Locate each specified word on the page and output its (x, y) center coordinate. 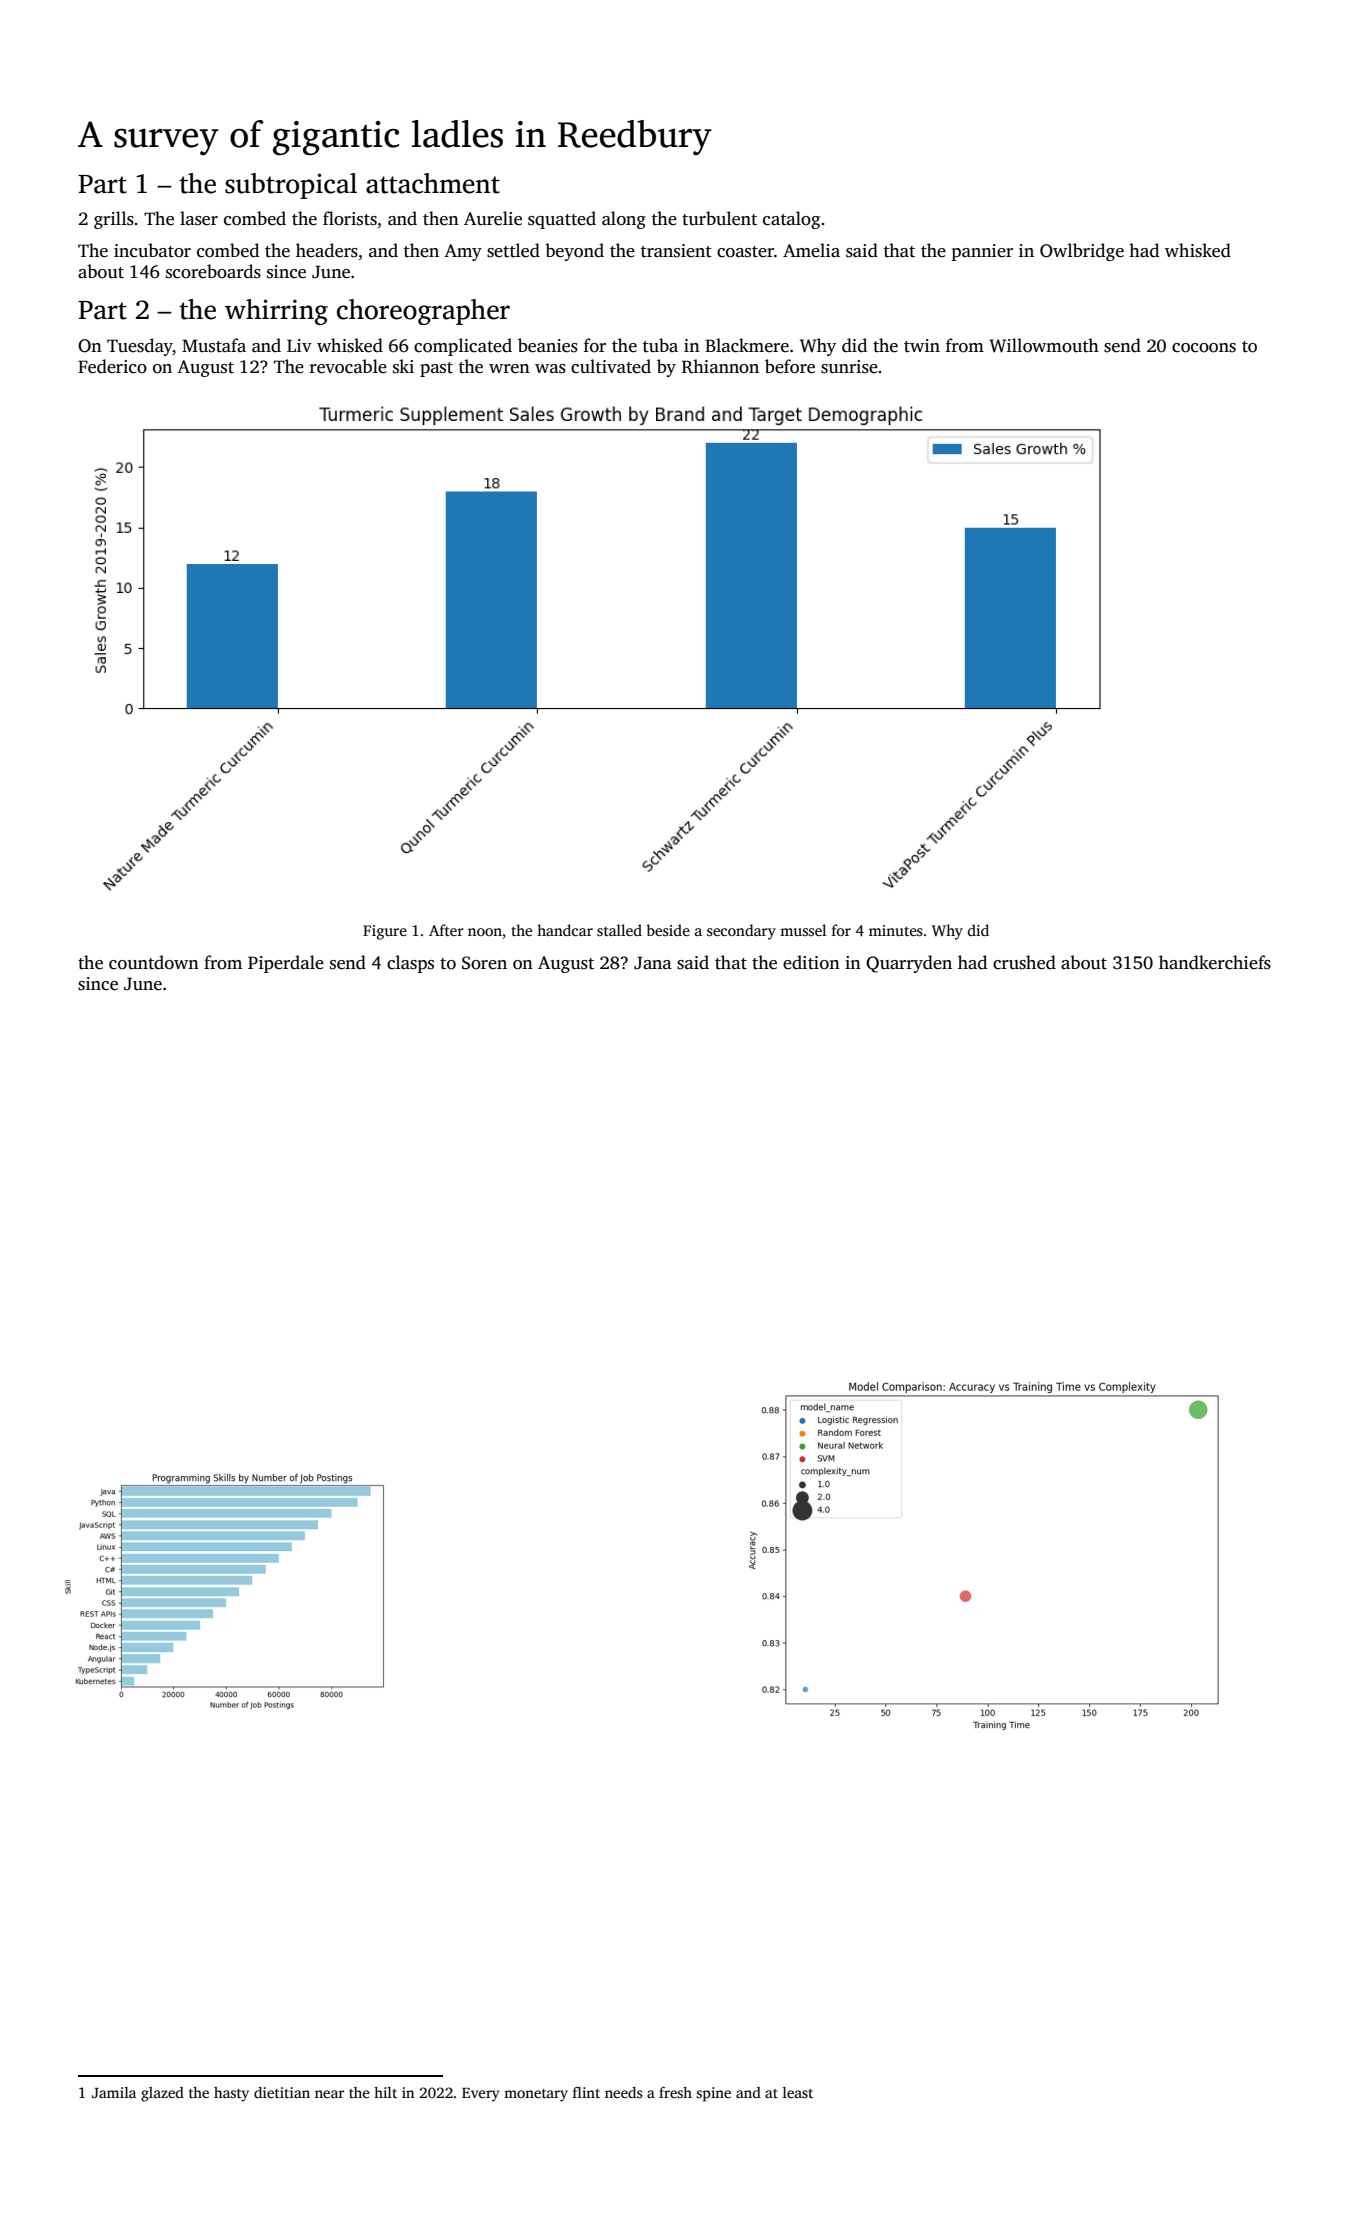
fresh (675, 2092)
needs (623, 2092)
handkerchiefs (1215, 962)
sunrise (849, 367)
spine (713, 2094)
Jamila (114, 2092)
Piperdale (286, 964)
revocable (348, 366)
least (798, 2092)
